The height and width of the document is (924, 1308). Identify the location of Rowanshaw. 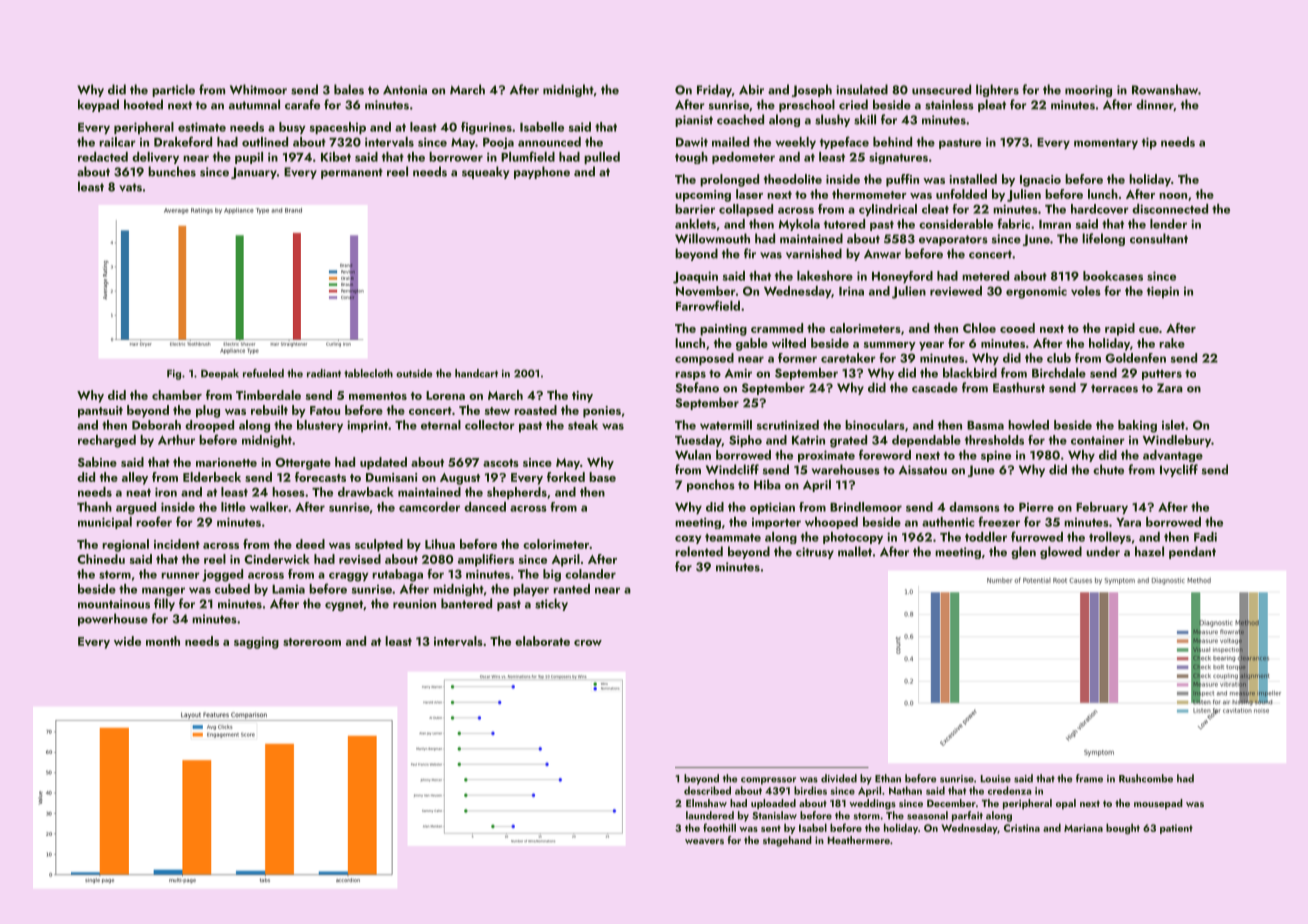
(1165, 89).
